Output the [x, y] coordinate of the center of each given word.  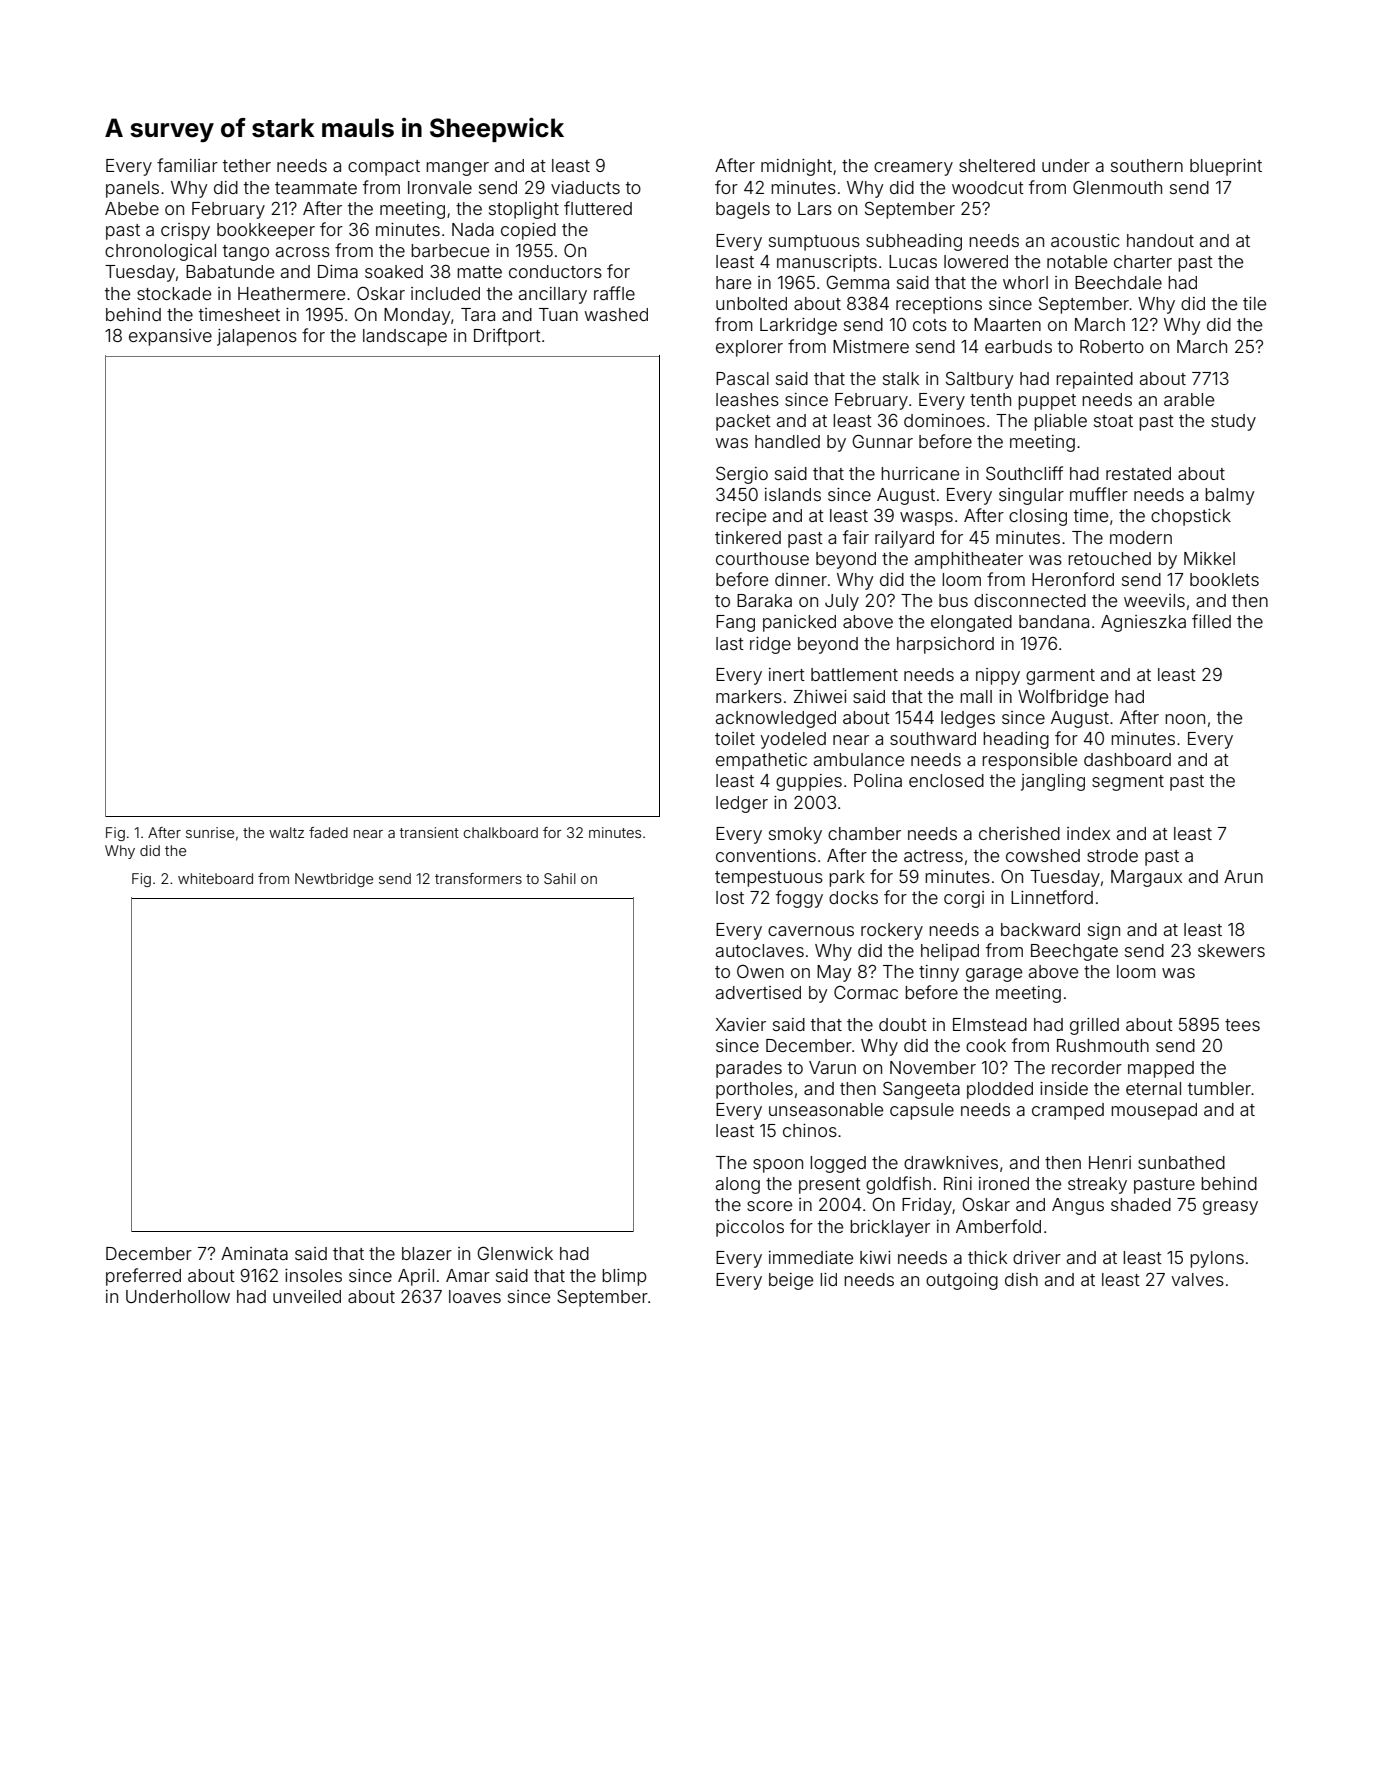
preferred [143, 1277]
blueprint [1226, 167]
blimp [624, 1277]
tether [247, 165]
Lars [815, 208]
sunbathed [1181, 1162]
